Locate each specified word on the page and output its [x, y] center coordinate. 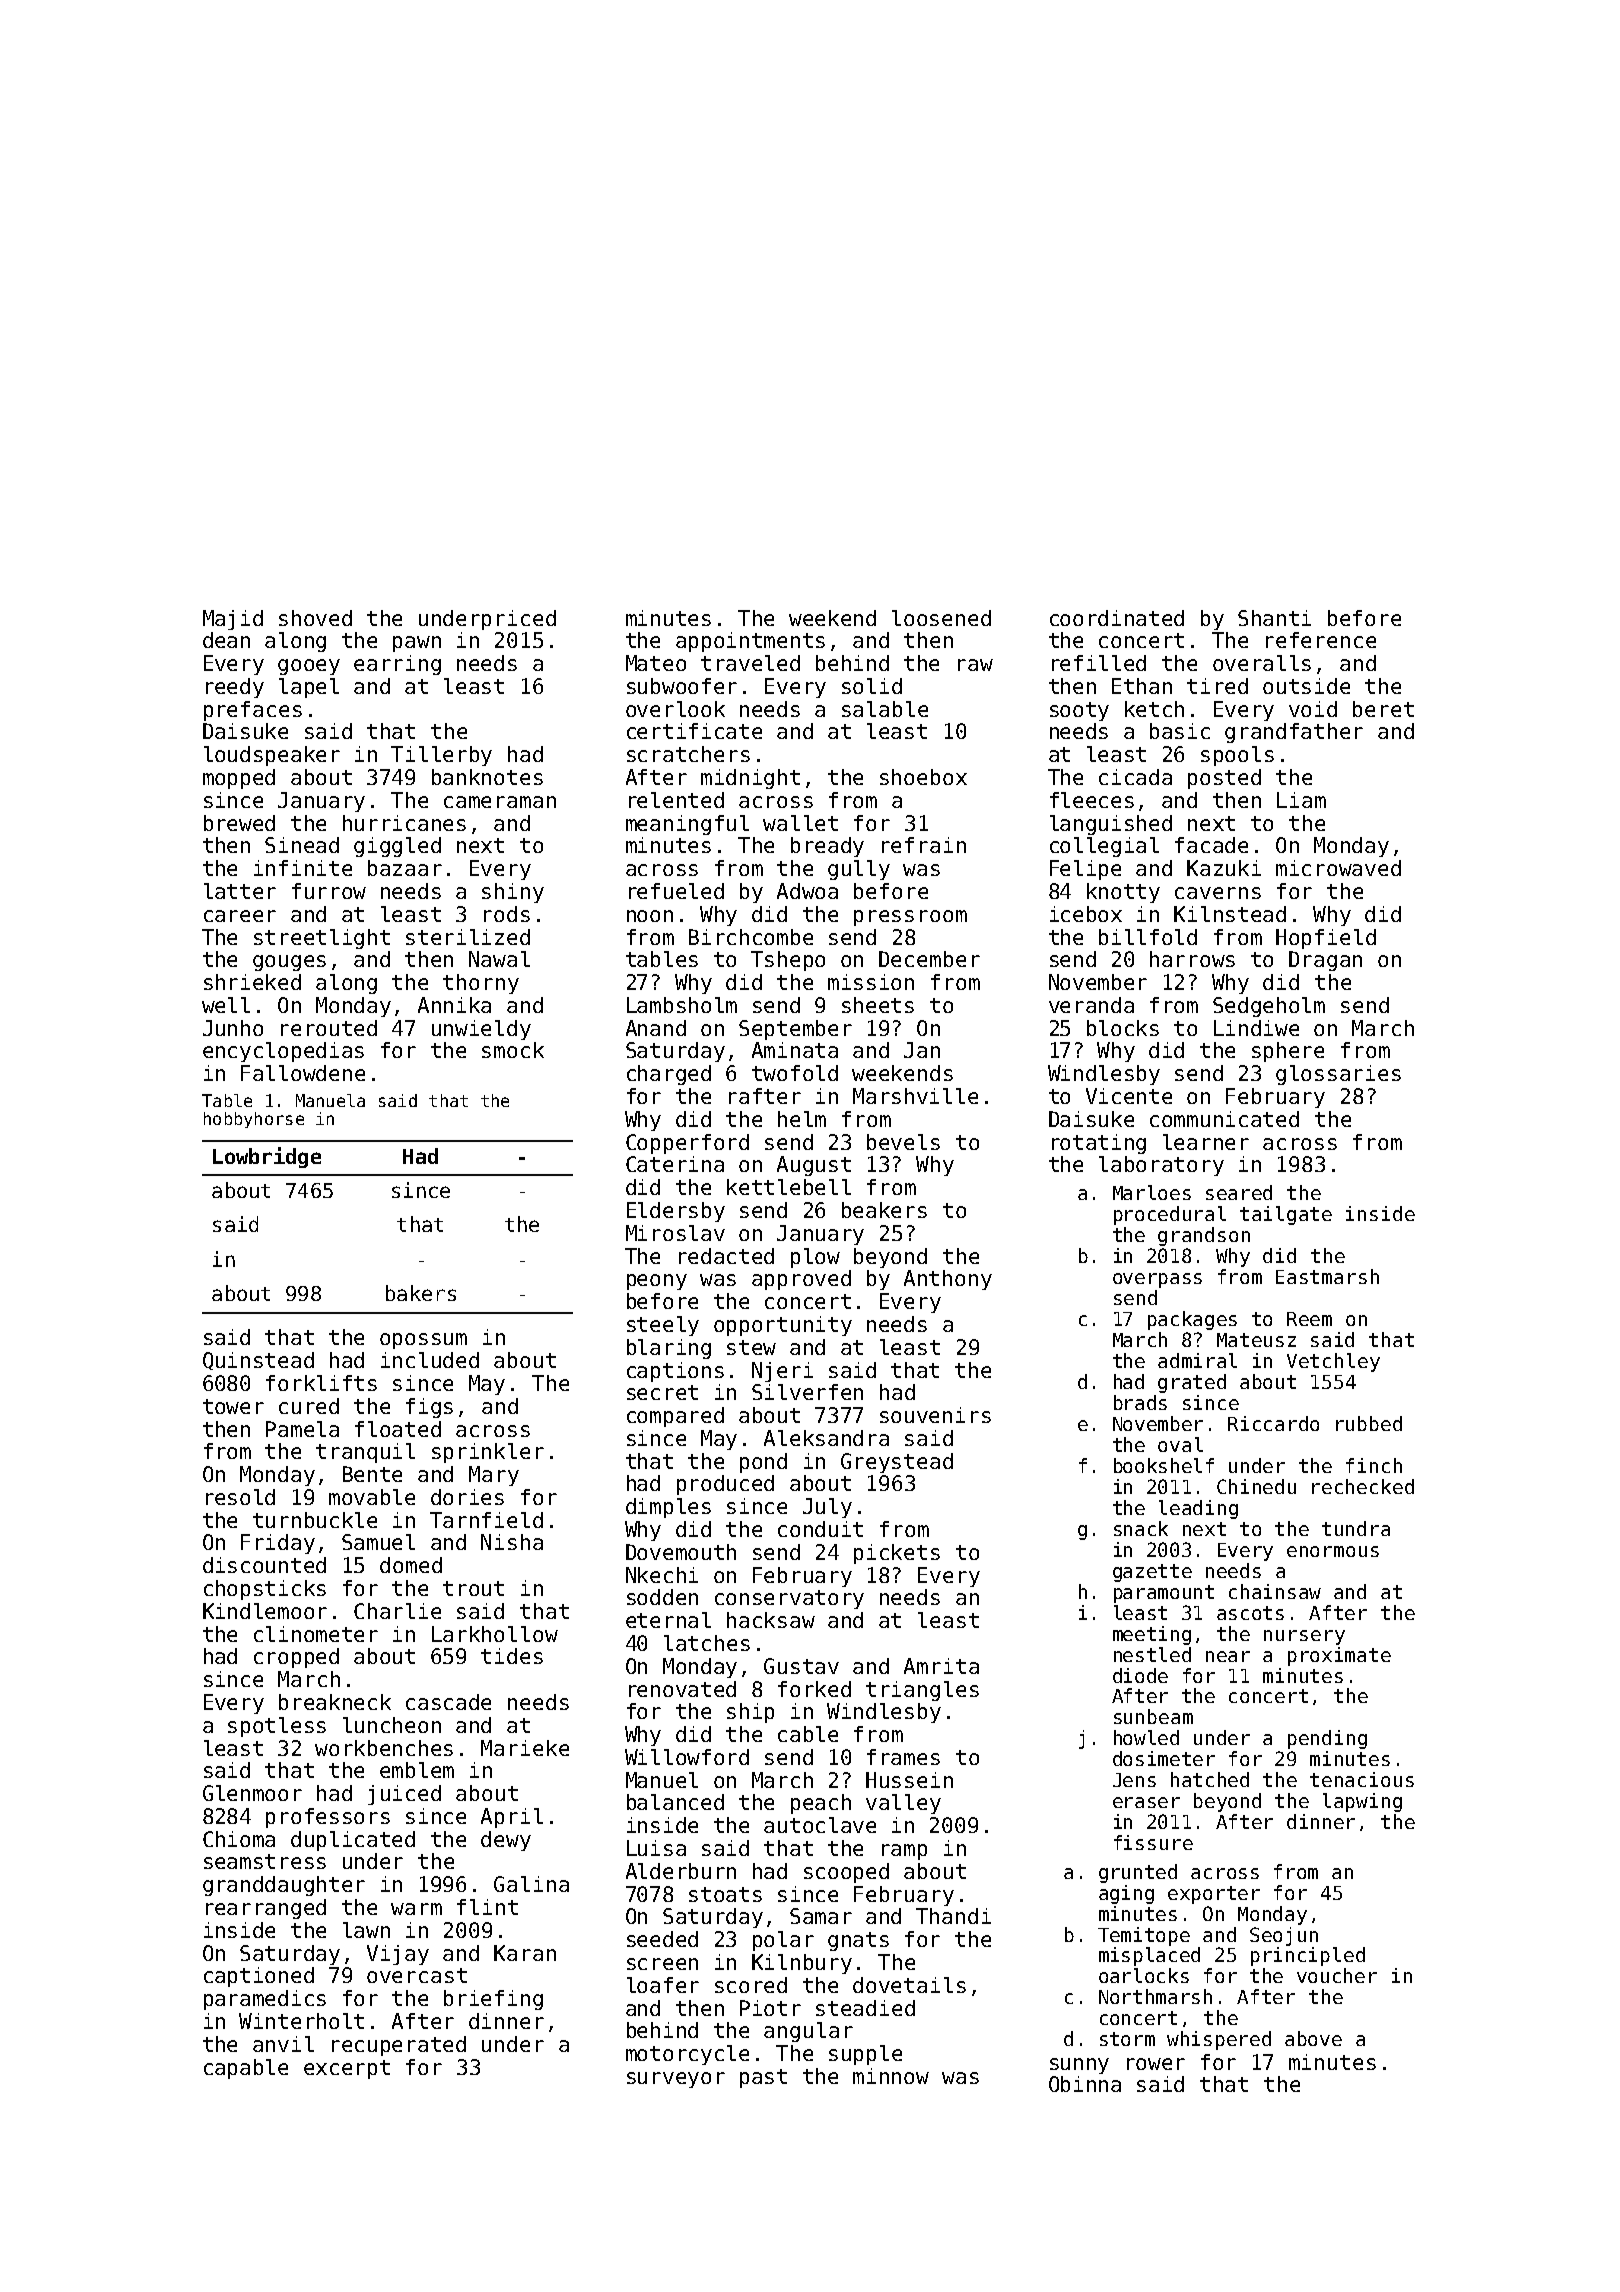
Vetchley [1333, 1362]
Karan [525, 1953]
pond [763, 1463]
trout [473, 1588]
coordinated [1117, 618]
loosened [941, 618]
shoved [315, 618]
